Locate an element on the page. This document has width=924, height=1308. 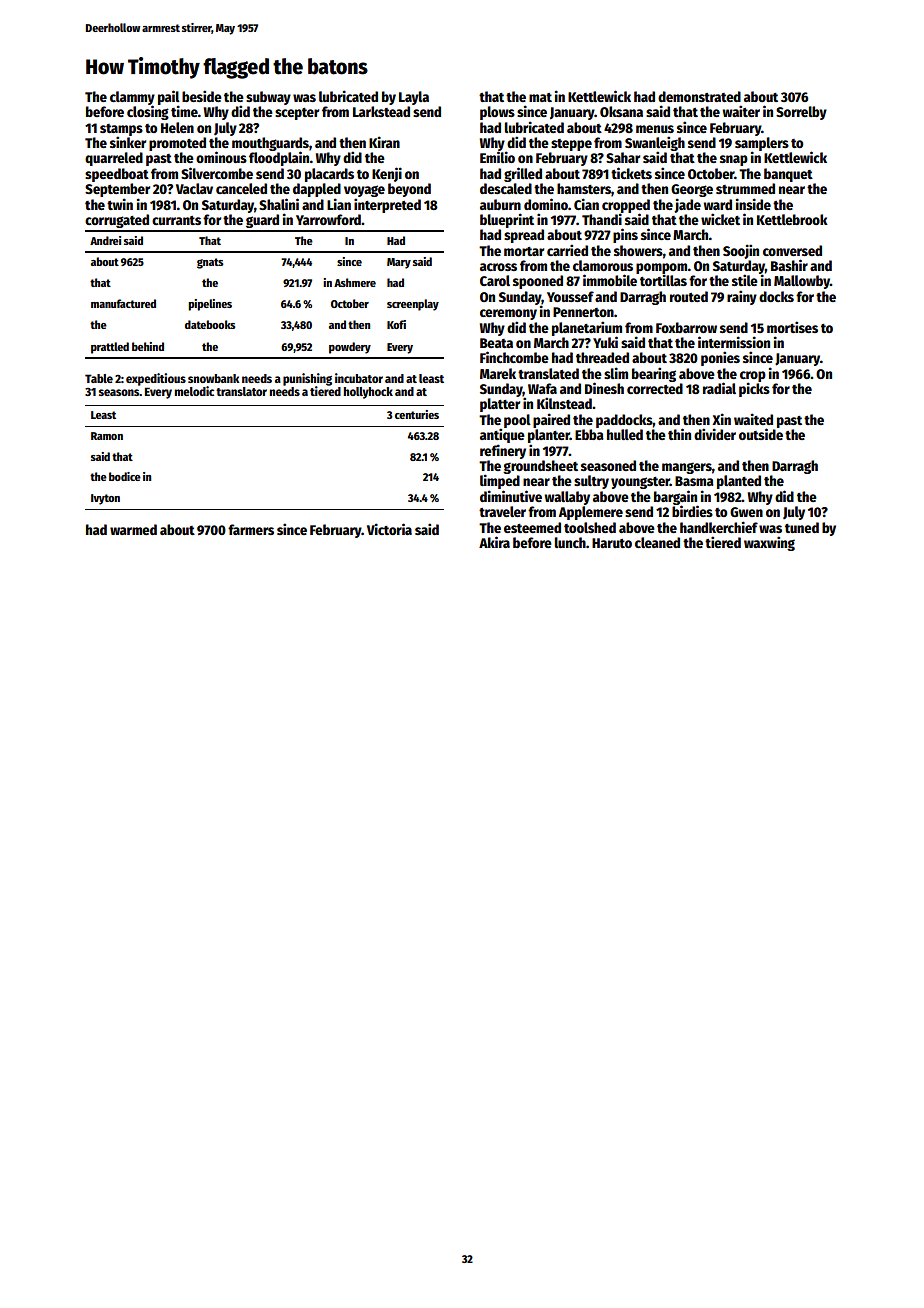
auburn is located at coordinates (500, 204).
